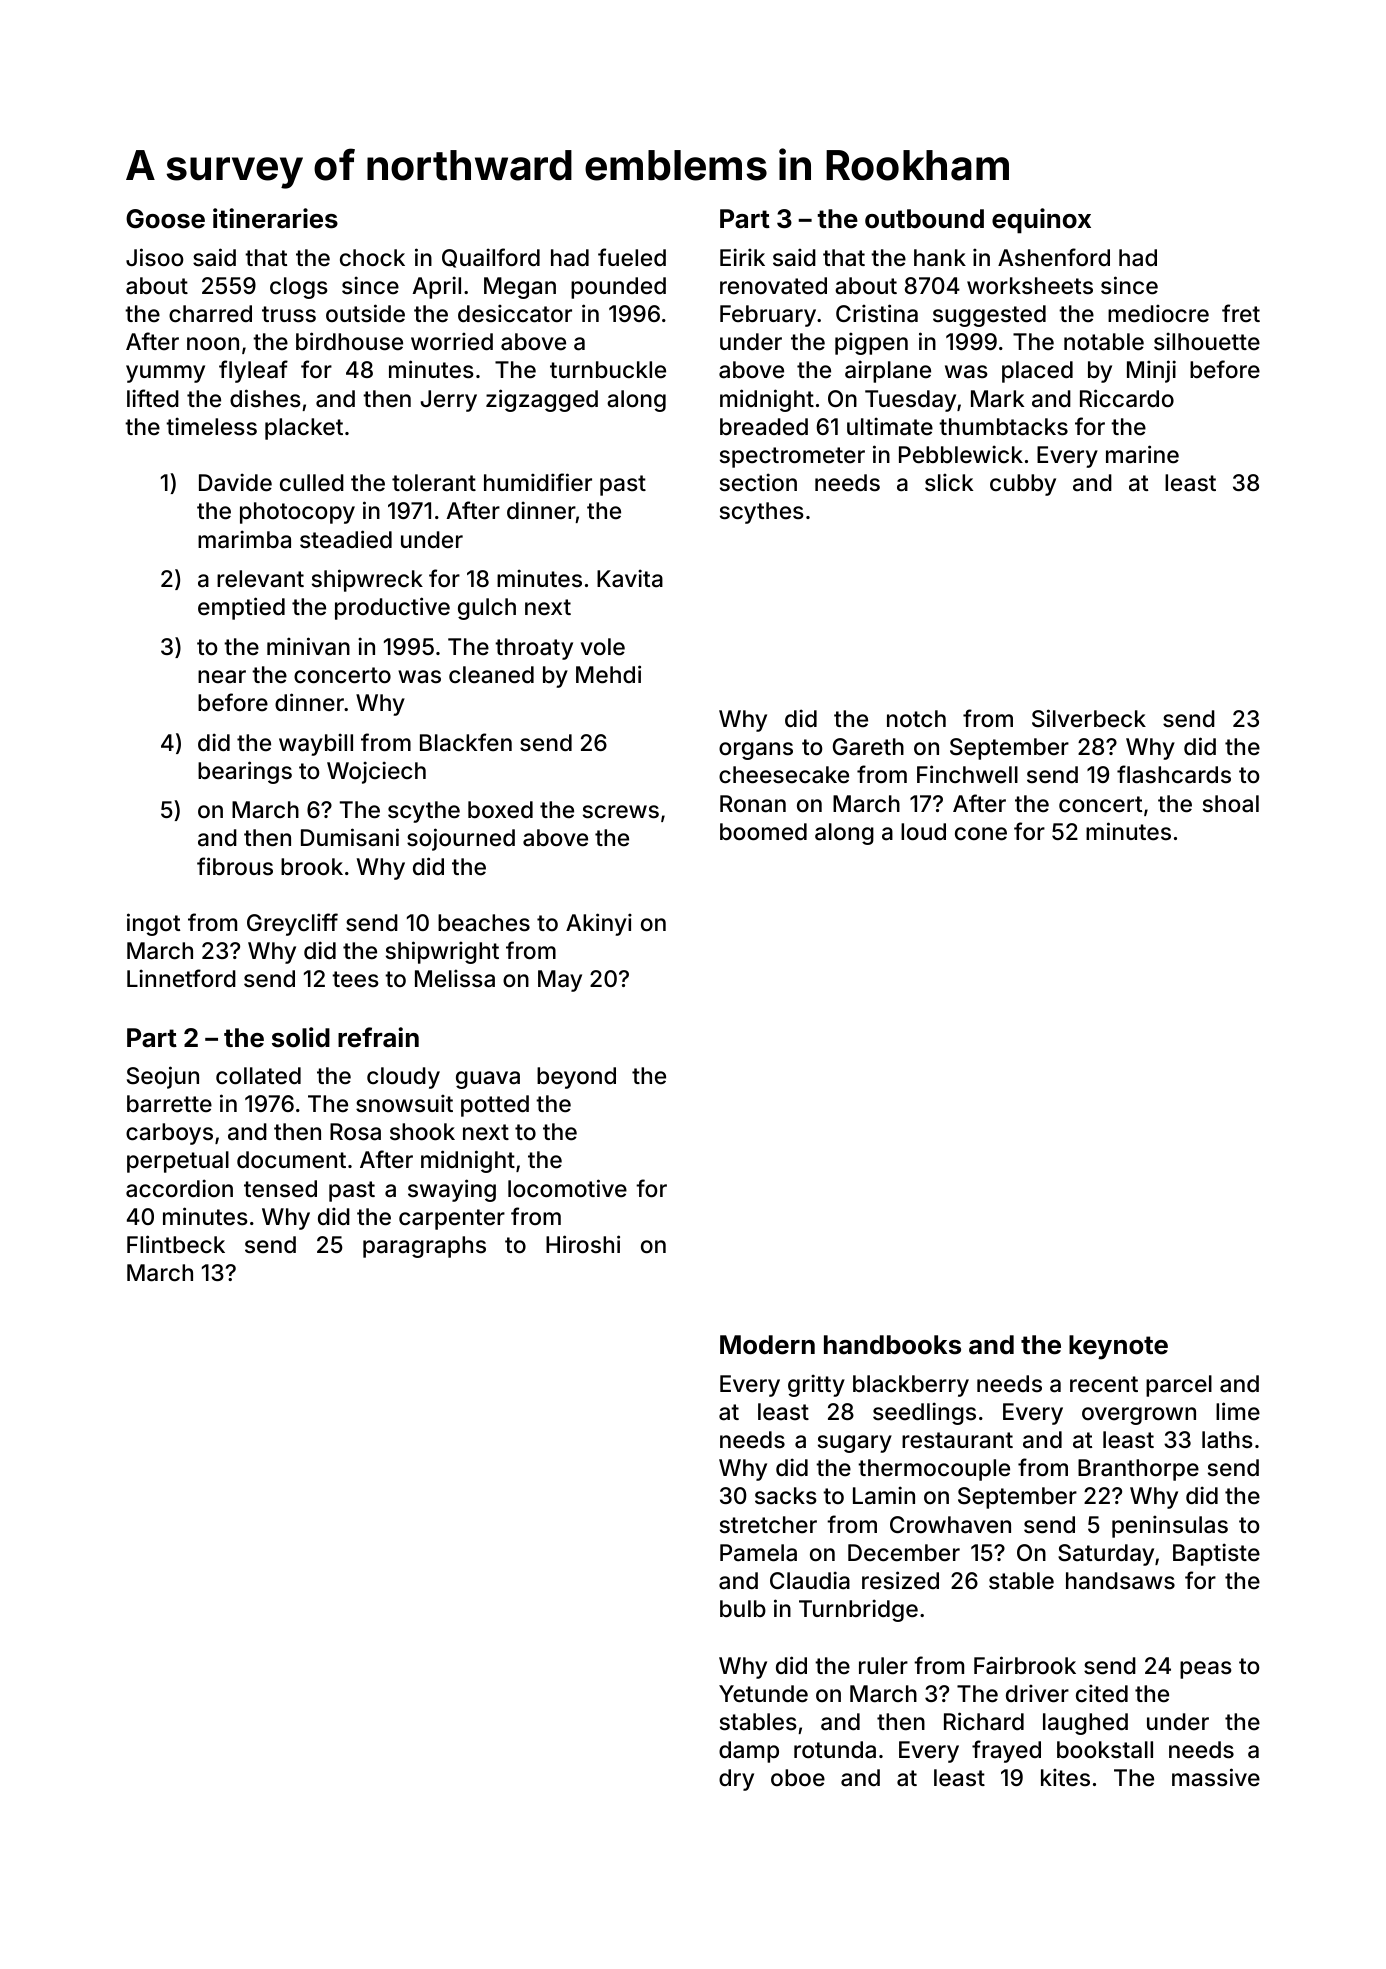 This screenshot has width=1386, height=1969. What do you see at coordinates (424, 1247) in the screenshot?
I see `paragraphs` at bounding box center [424, 1247].
